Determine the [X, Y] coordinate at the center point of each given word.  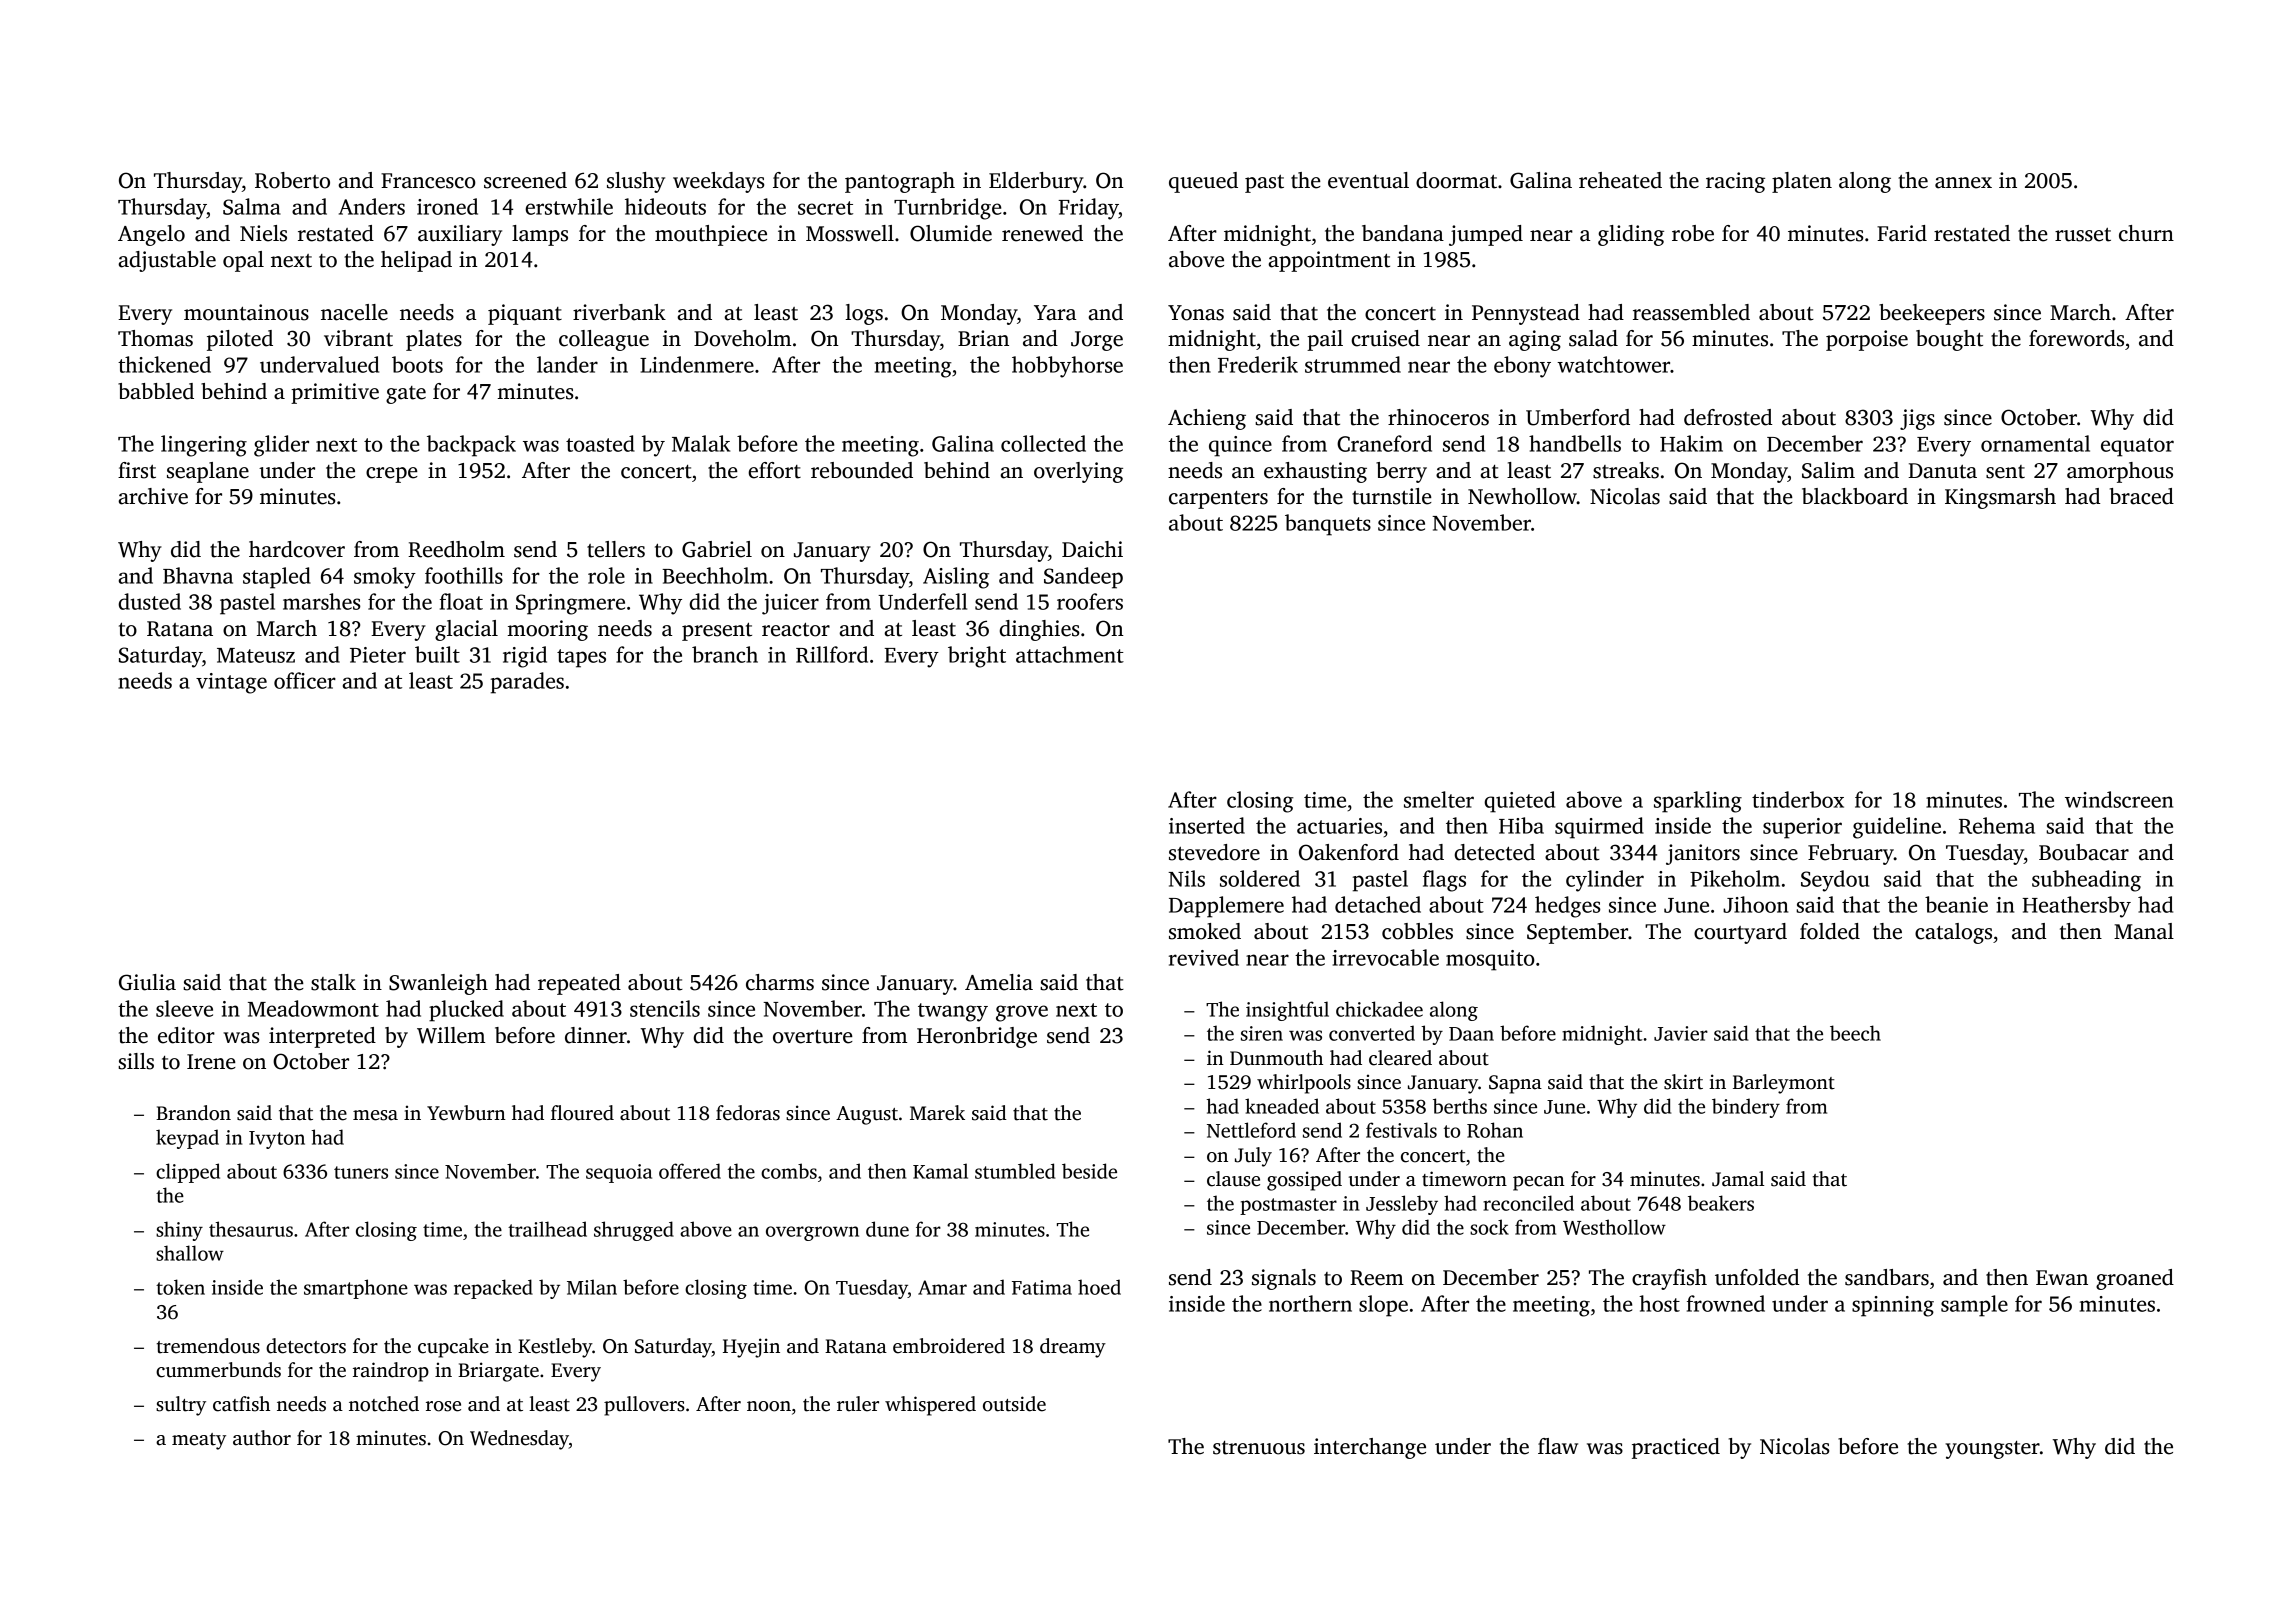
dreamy [1073, 1348]
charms [780, 982]
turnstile [1392, 496]
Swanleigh [438, 984]
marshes [322, 601]
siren [1262, 1033]
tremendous [208, 1346]
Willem [451, 1035]
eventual [1368, 180]
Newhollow [1522, 496]
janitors [1703, 854]
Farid [1902, 233]
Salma [252, 206]
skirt [1683, 1082]
